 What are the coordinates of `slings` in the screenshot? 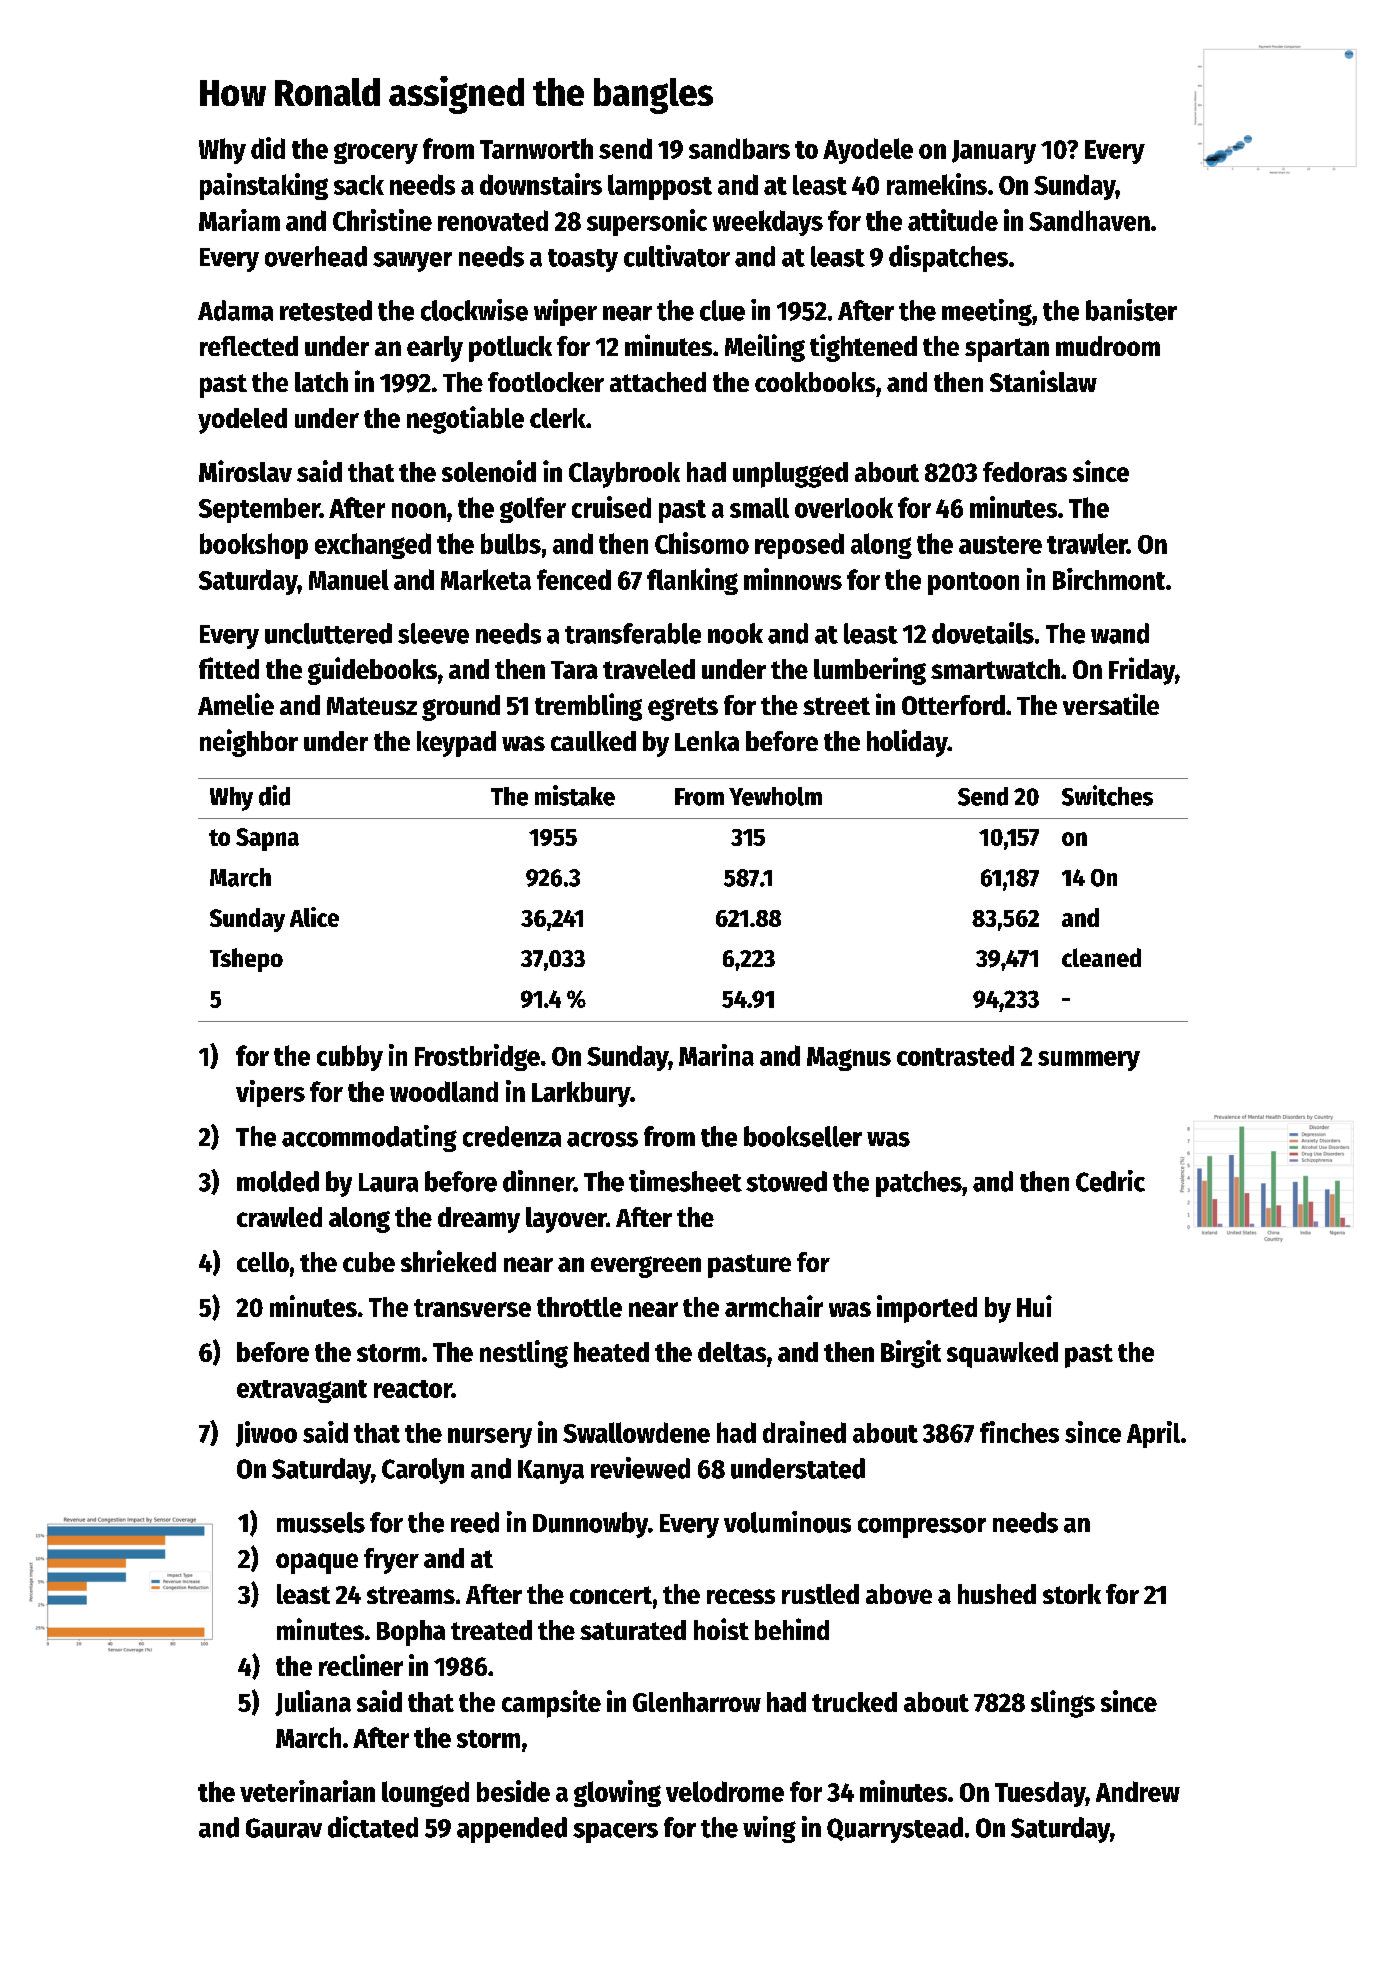 It's located at (1063, 1704).
